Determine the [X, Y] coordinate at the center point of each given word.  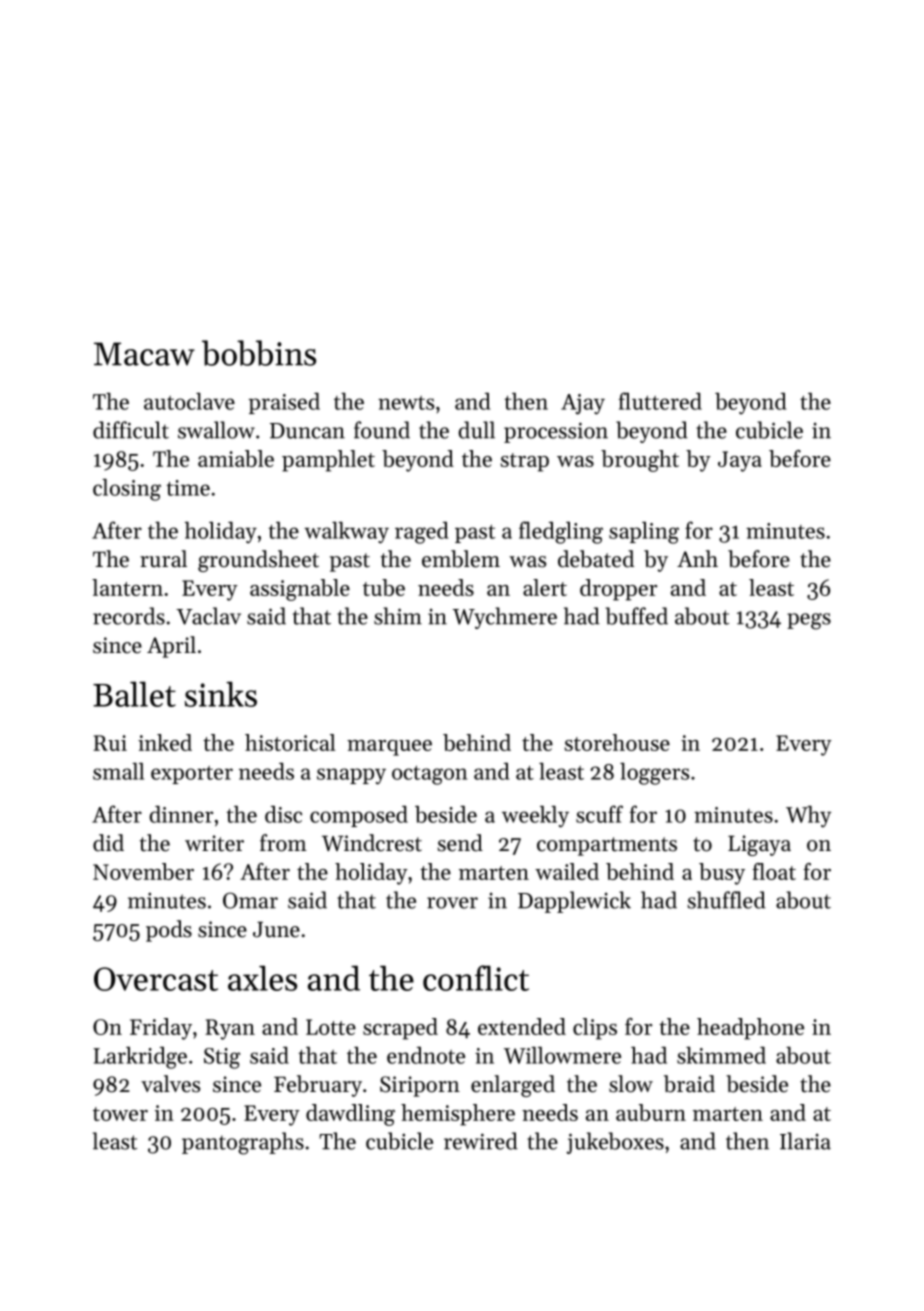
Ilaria [805, 1141]
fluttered [660, 401]
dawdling [350, 1115]
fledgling [561, 532]
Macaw [144, 354]
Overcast [156, 979]
